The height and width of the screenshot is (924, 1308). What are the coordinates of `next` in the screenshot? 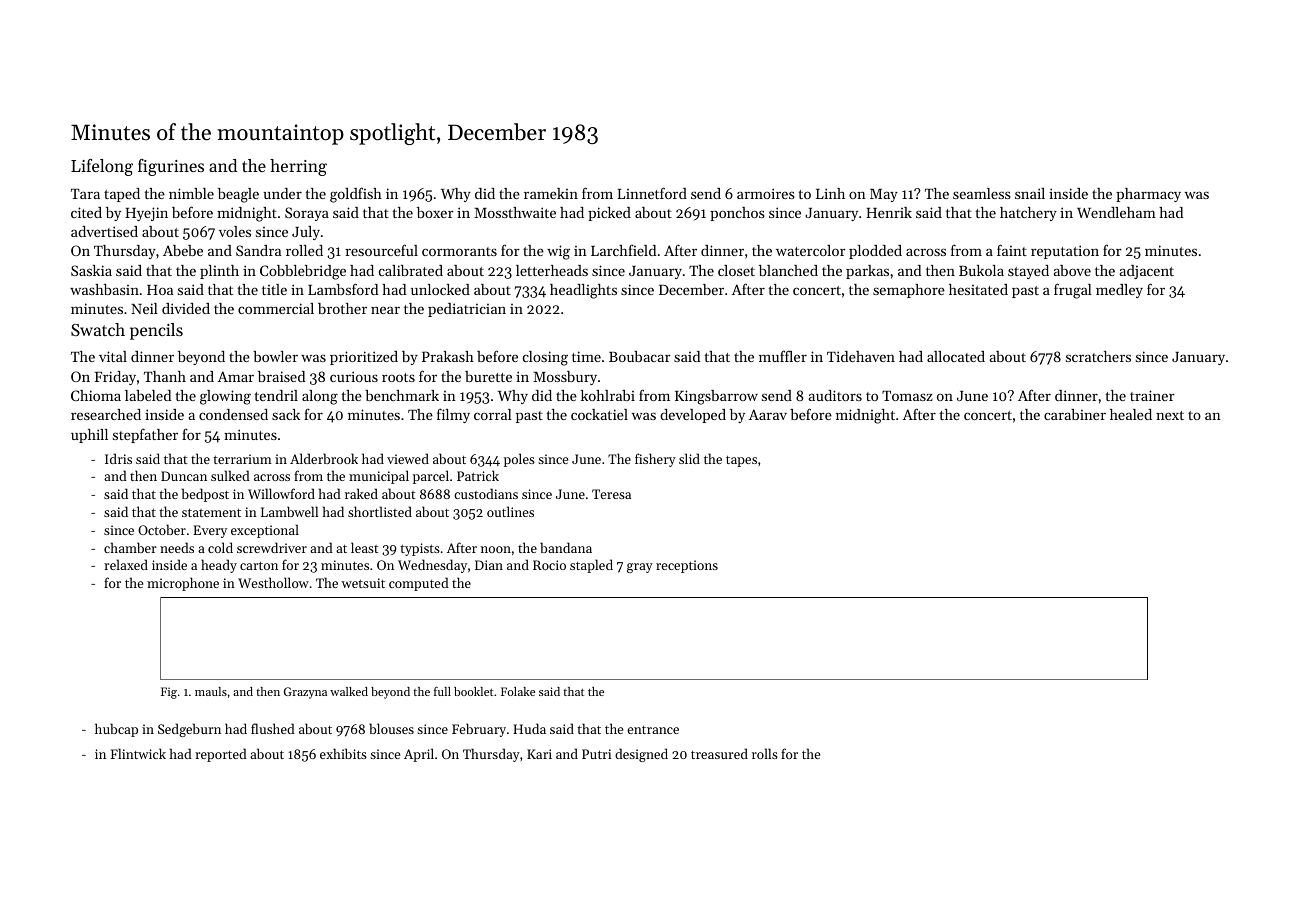 It's located at (1170, 415).
